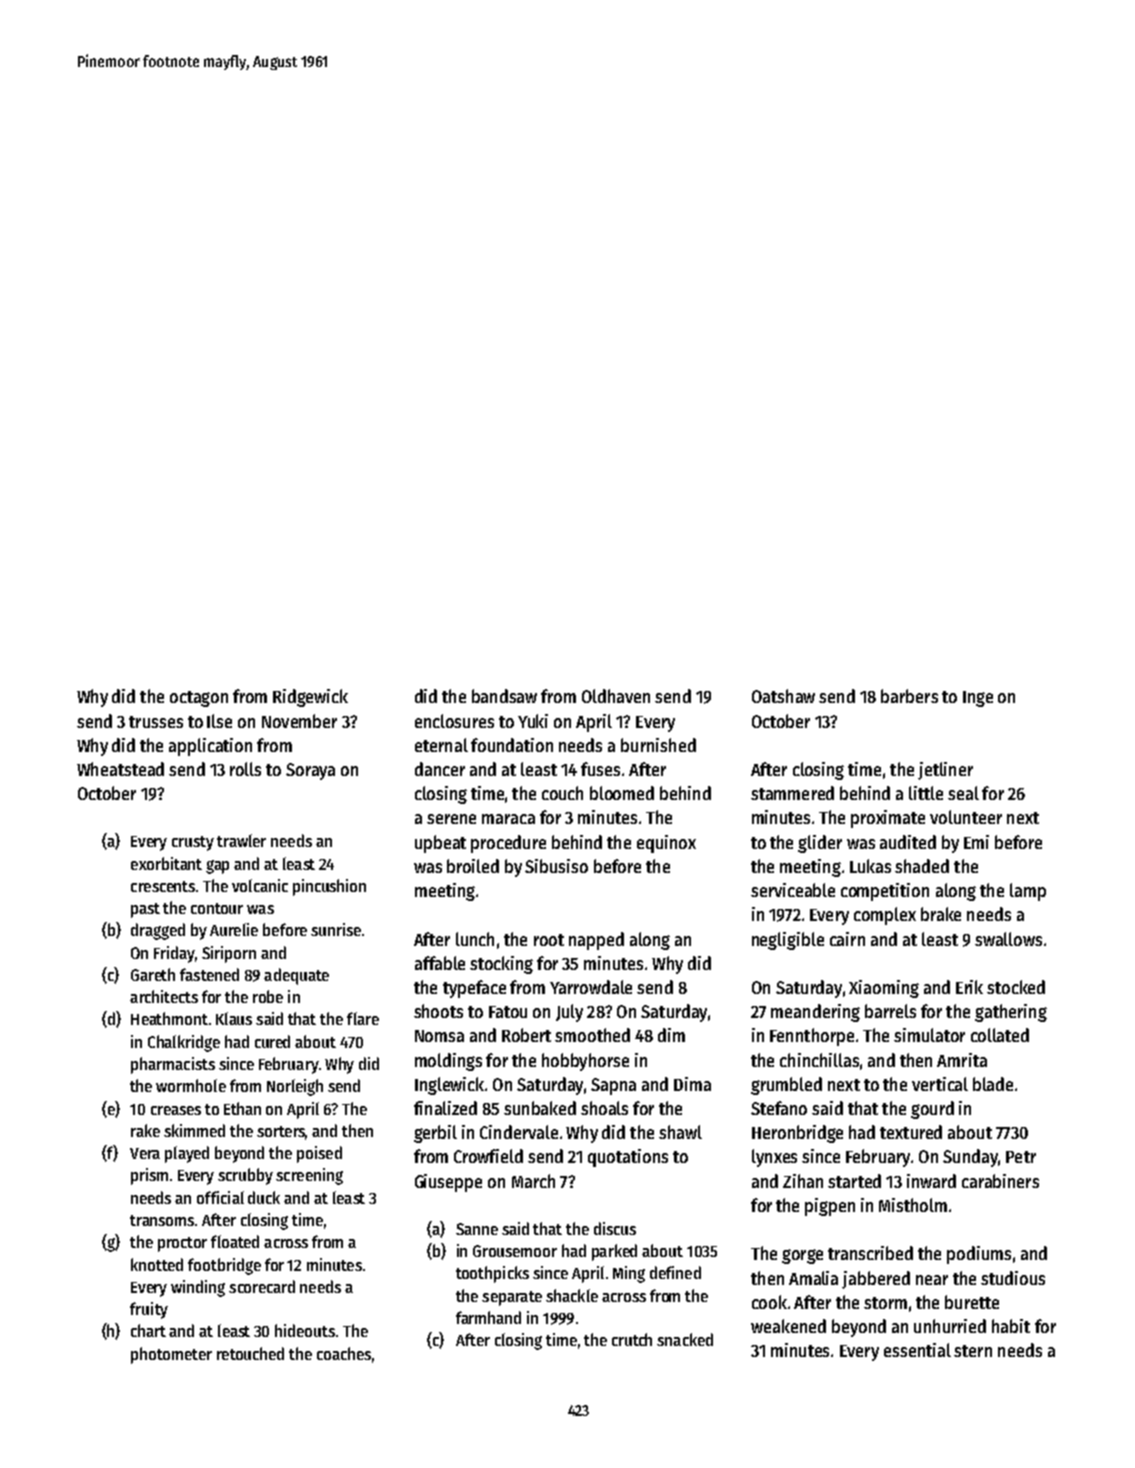  I want to click on Erik, so click(969, 987).
